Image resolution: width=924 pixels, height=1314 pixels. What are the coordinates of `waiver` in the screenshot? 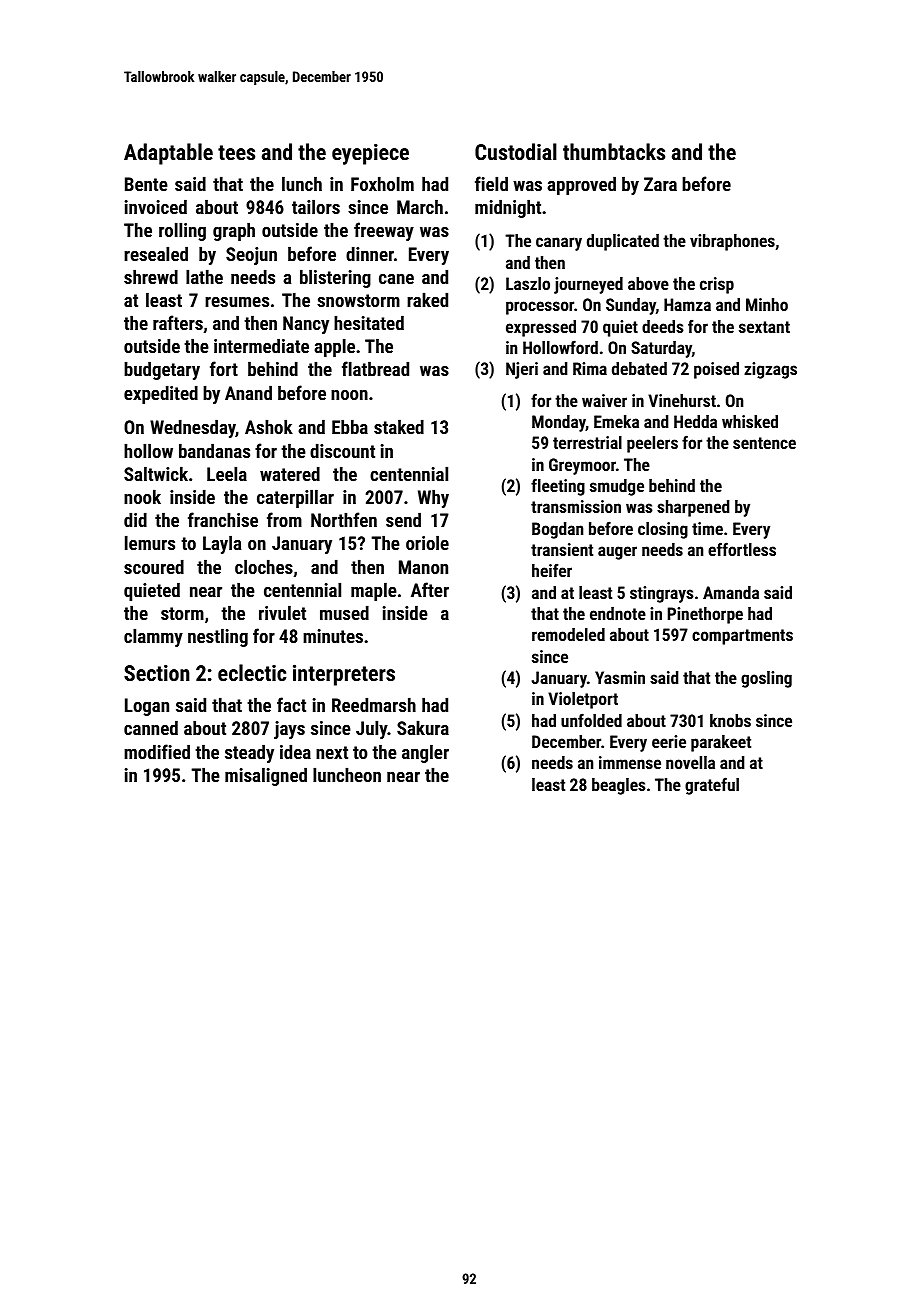 It's located at (604, 400).
